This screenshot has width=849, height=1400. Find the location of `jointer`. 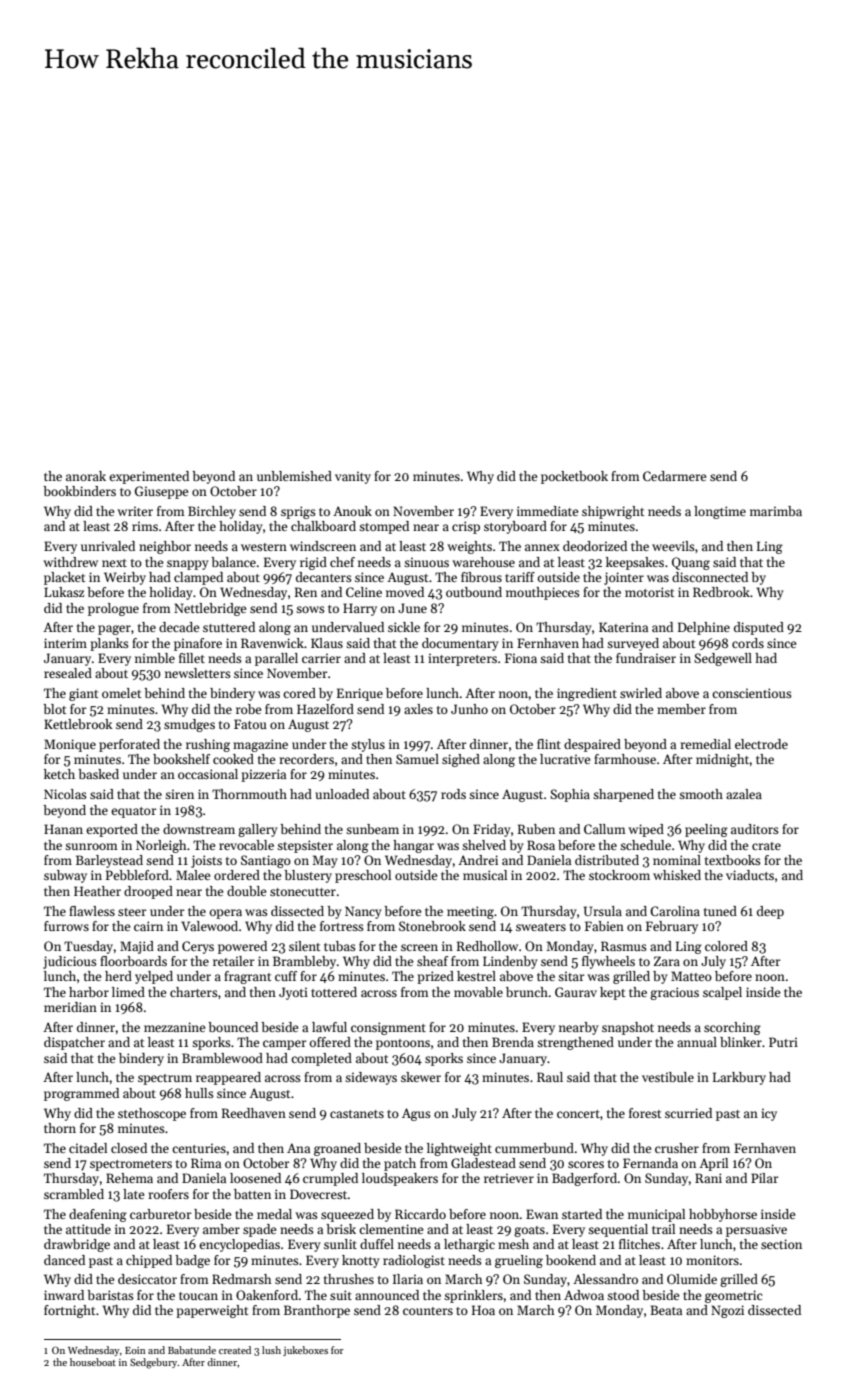

jointer is located at coordinates (624, 578).
